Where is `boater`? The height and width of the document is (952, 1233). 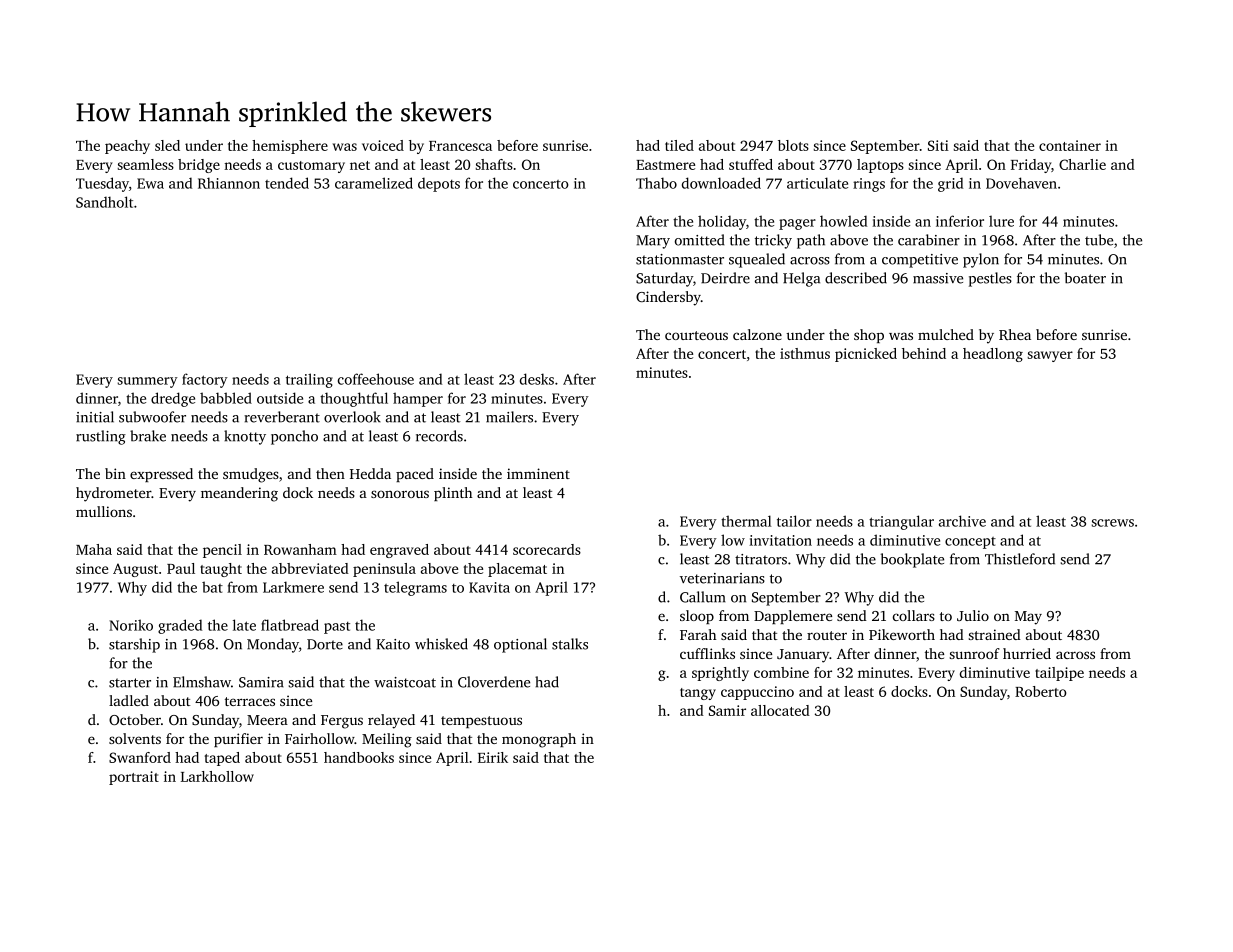
boater is located at coordinates (1085, 278).
